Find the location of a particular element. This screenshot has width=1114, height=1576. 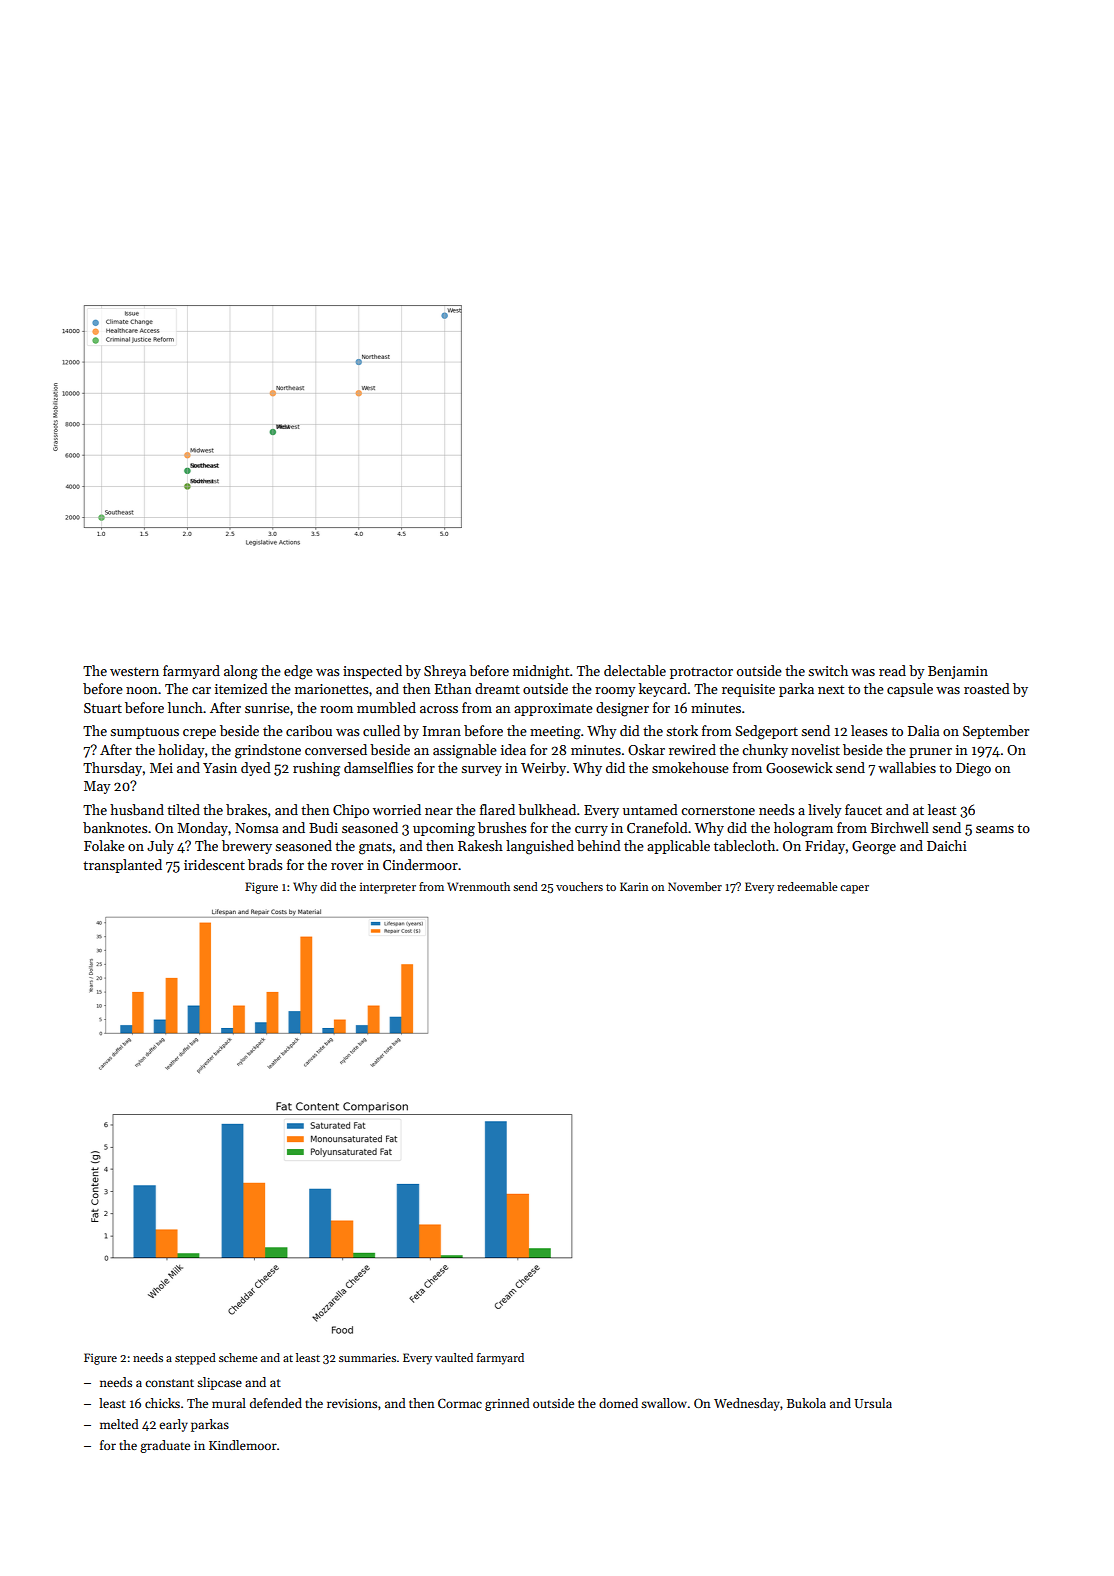

transplanted is located at coordinates (122, 866).
